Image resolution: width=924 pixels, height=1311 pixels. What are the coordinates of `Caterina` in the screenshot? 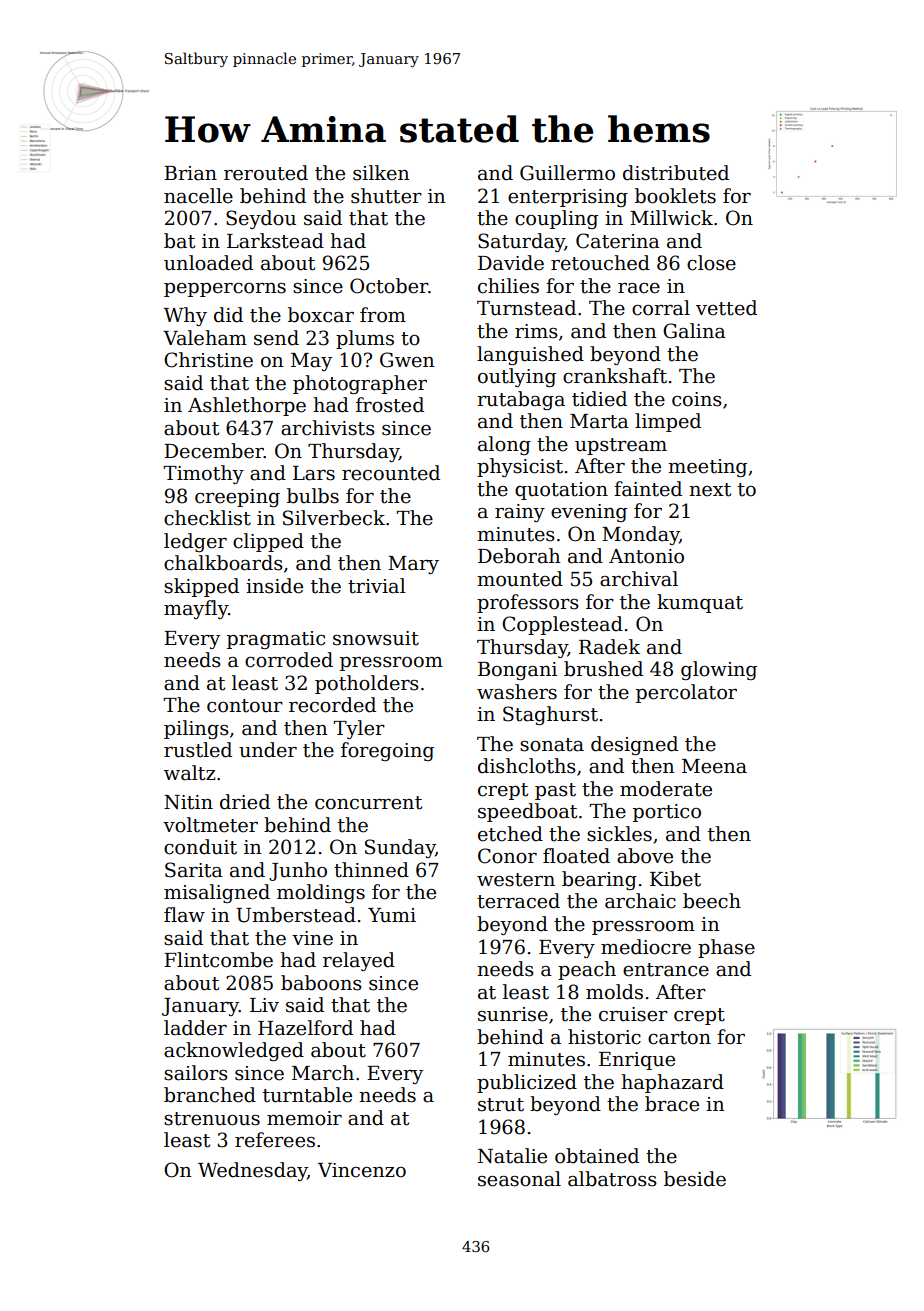 It's located at (618, 241).
